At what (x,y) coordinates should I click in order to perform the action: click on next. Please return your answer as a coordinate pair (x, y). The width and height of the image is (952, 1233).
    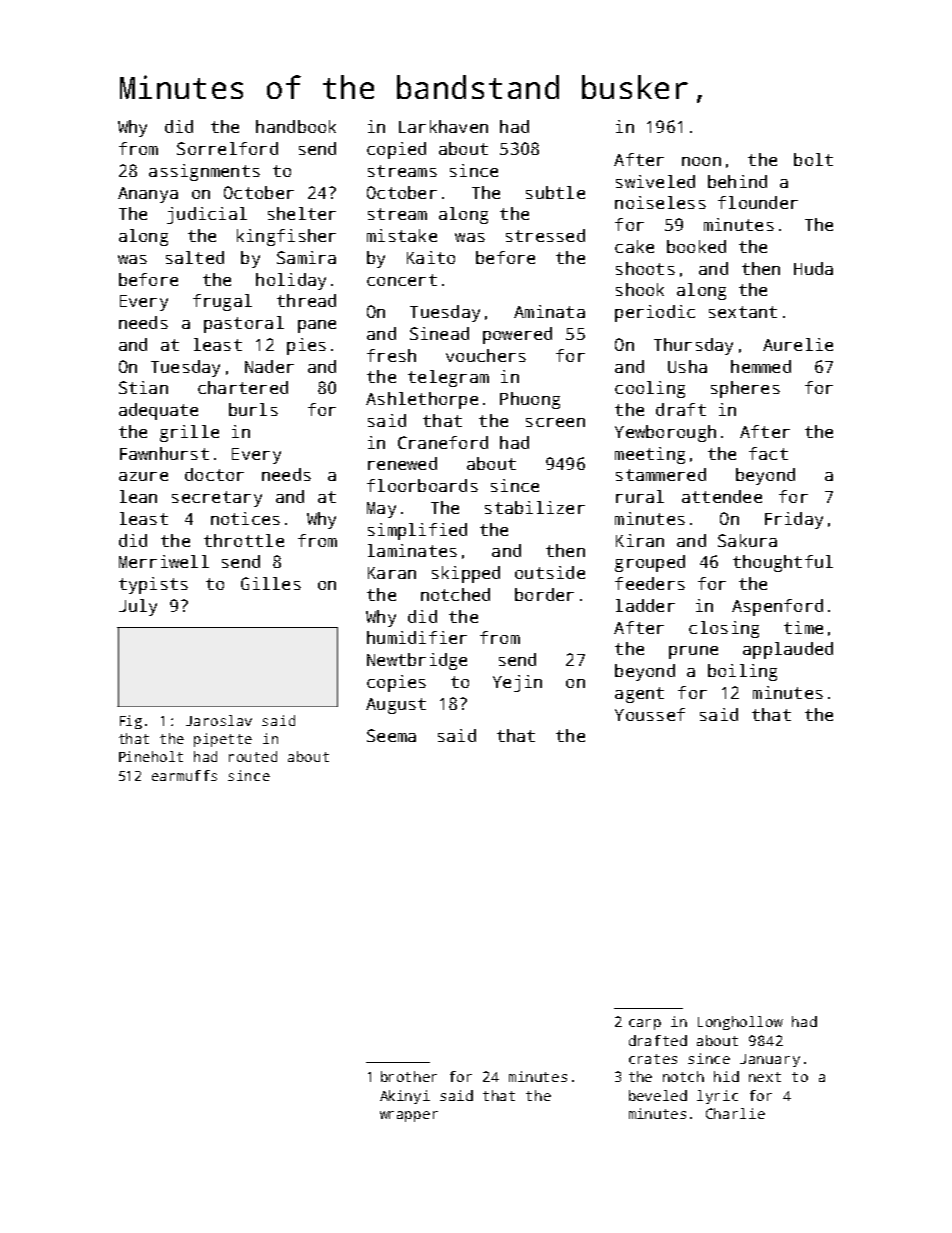
    Looking at the image, I should click on (765, 1077).
